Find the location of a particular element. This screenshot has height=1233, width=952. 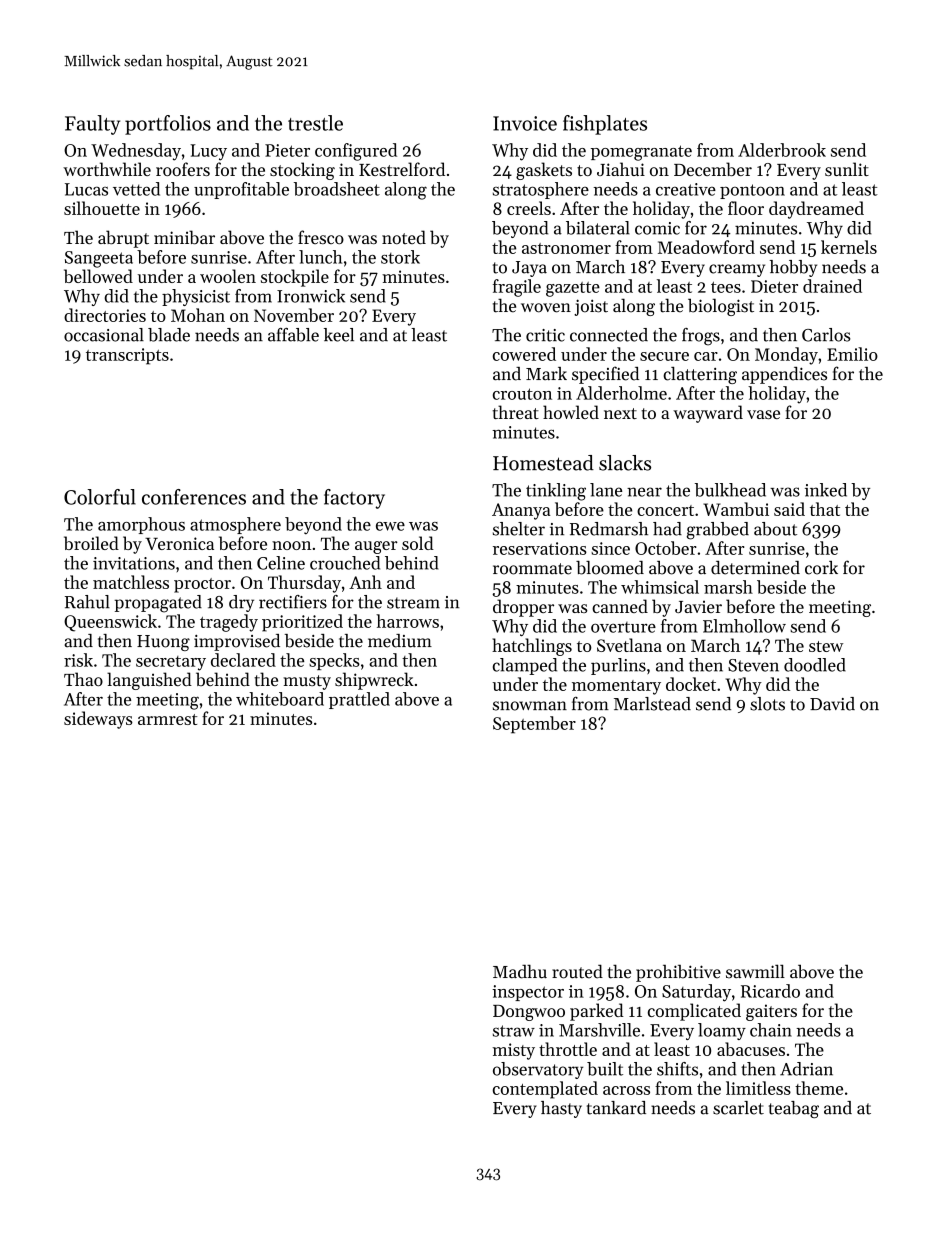

teabag is located at coordinates (794, 1109).
